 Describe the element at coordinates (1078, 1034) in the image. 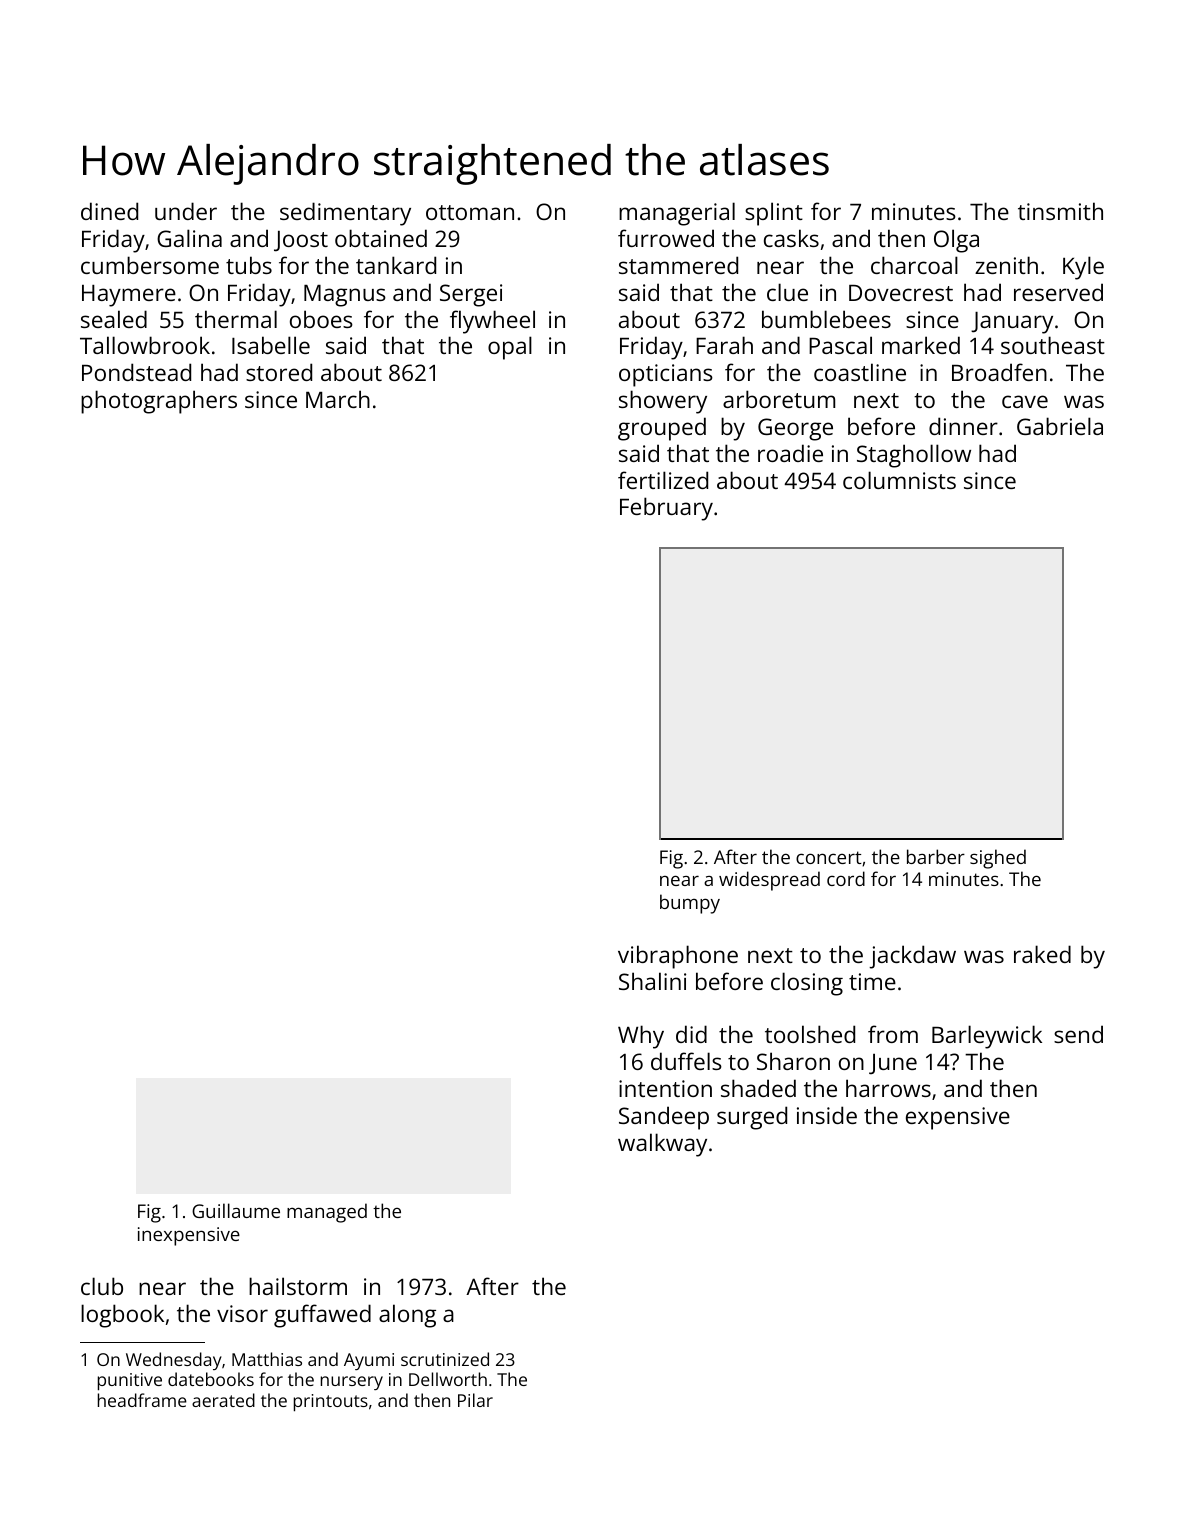

I see `send` at that location.
